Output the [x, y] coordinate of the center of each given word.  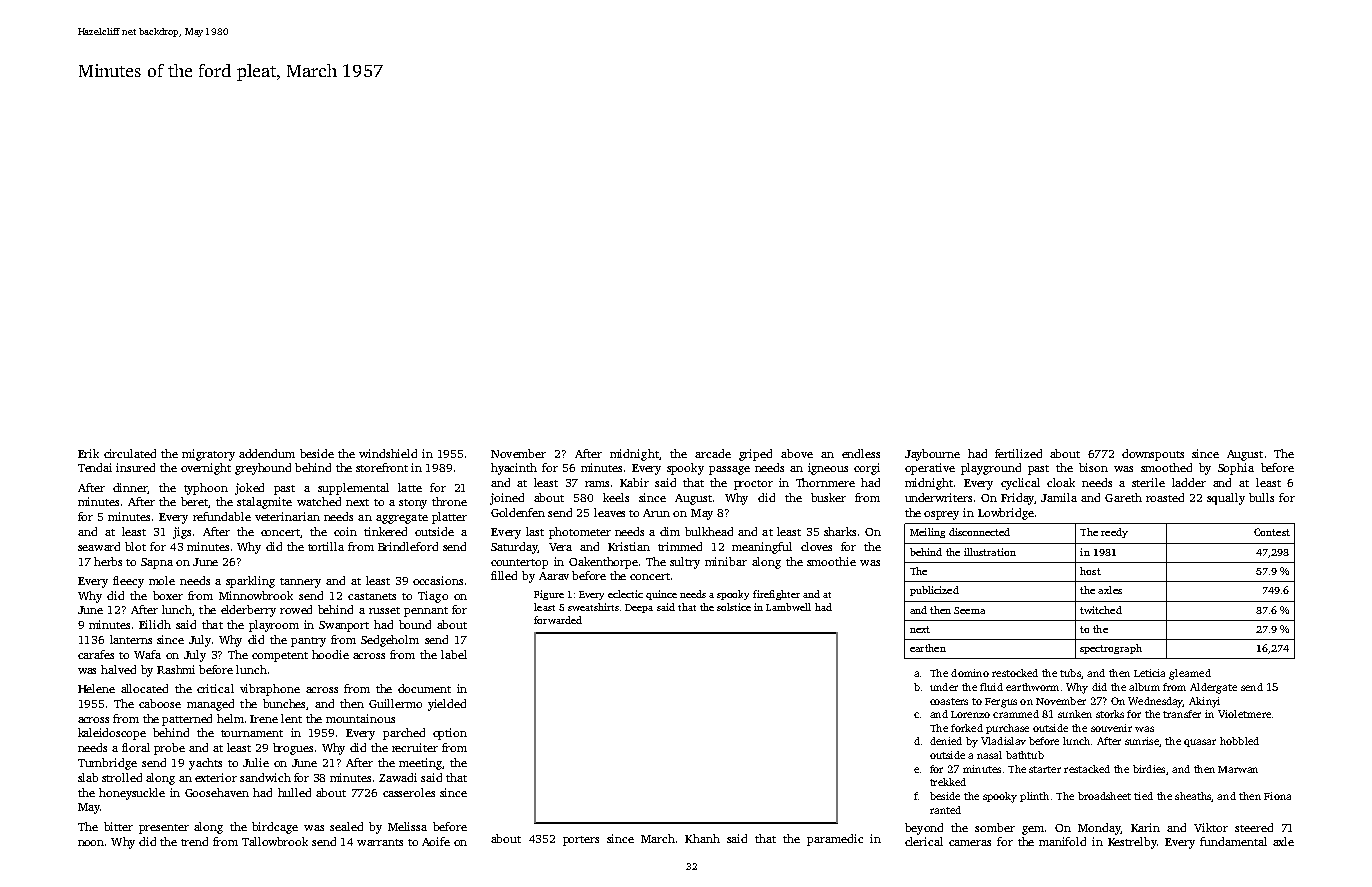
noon [91, 843]
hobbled [1239, 741]
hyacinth [514, 469]
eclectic [625, 594]
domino [970, 673]
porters [581, 841]
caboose [160, 703]
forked [967, 728]
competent [280, 657]
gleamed [1190, 674]
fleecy [128, 582]
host [1090, 571]
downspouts [1153, 455]
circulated [130, 453]
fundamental [1233, 841]
